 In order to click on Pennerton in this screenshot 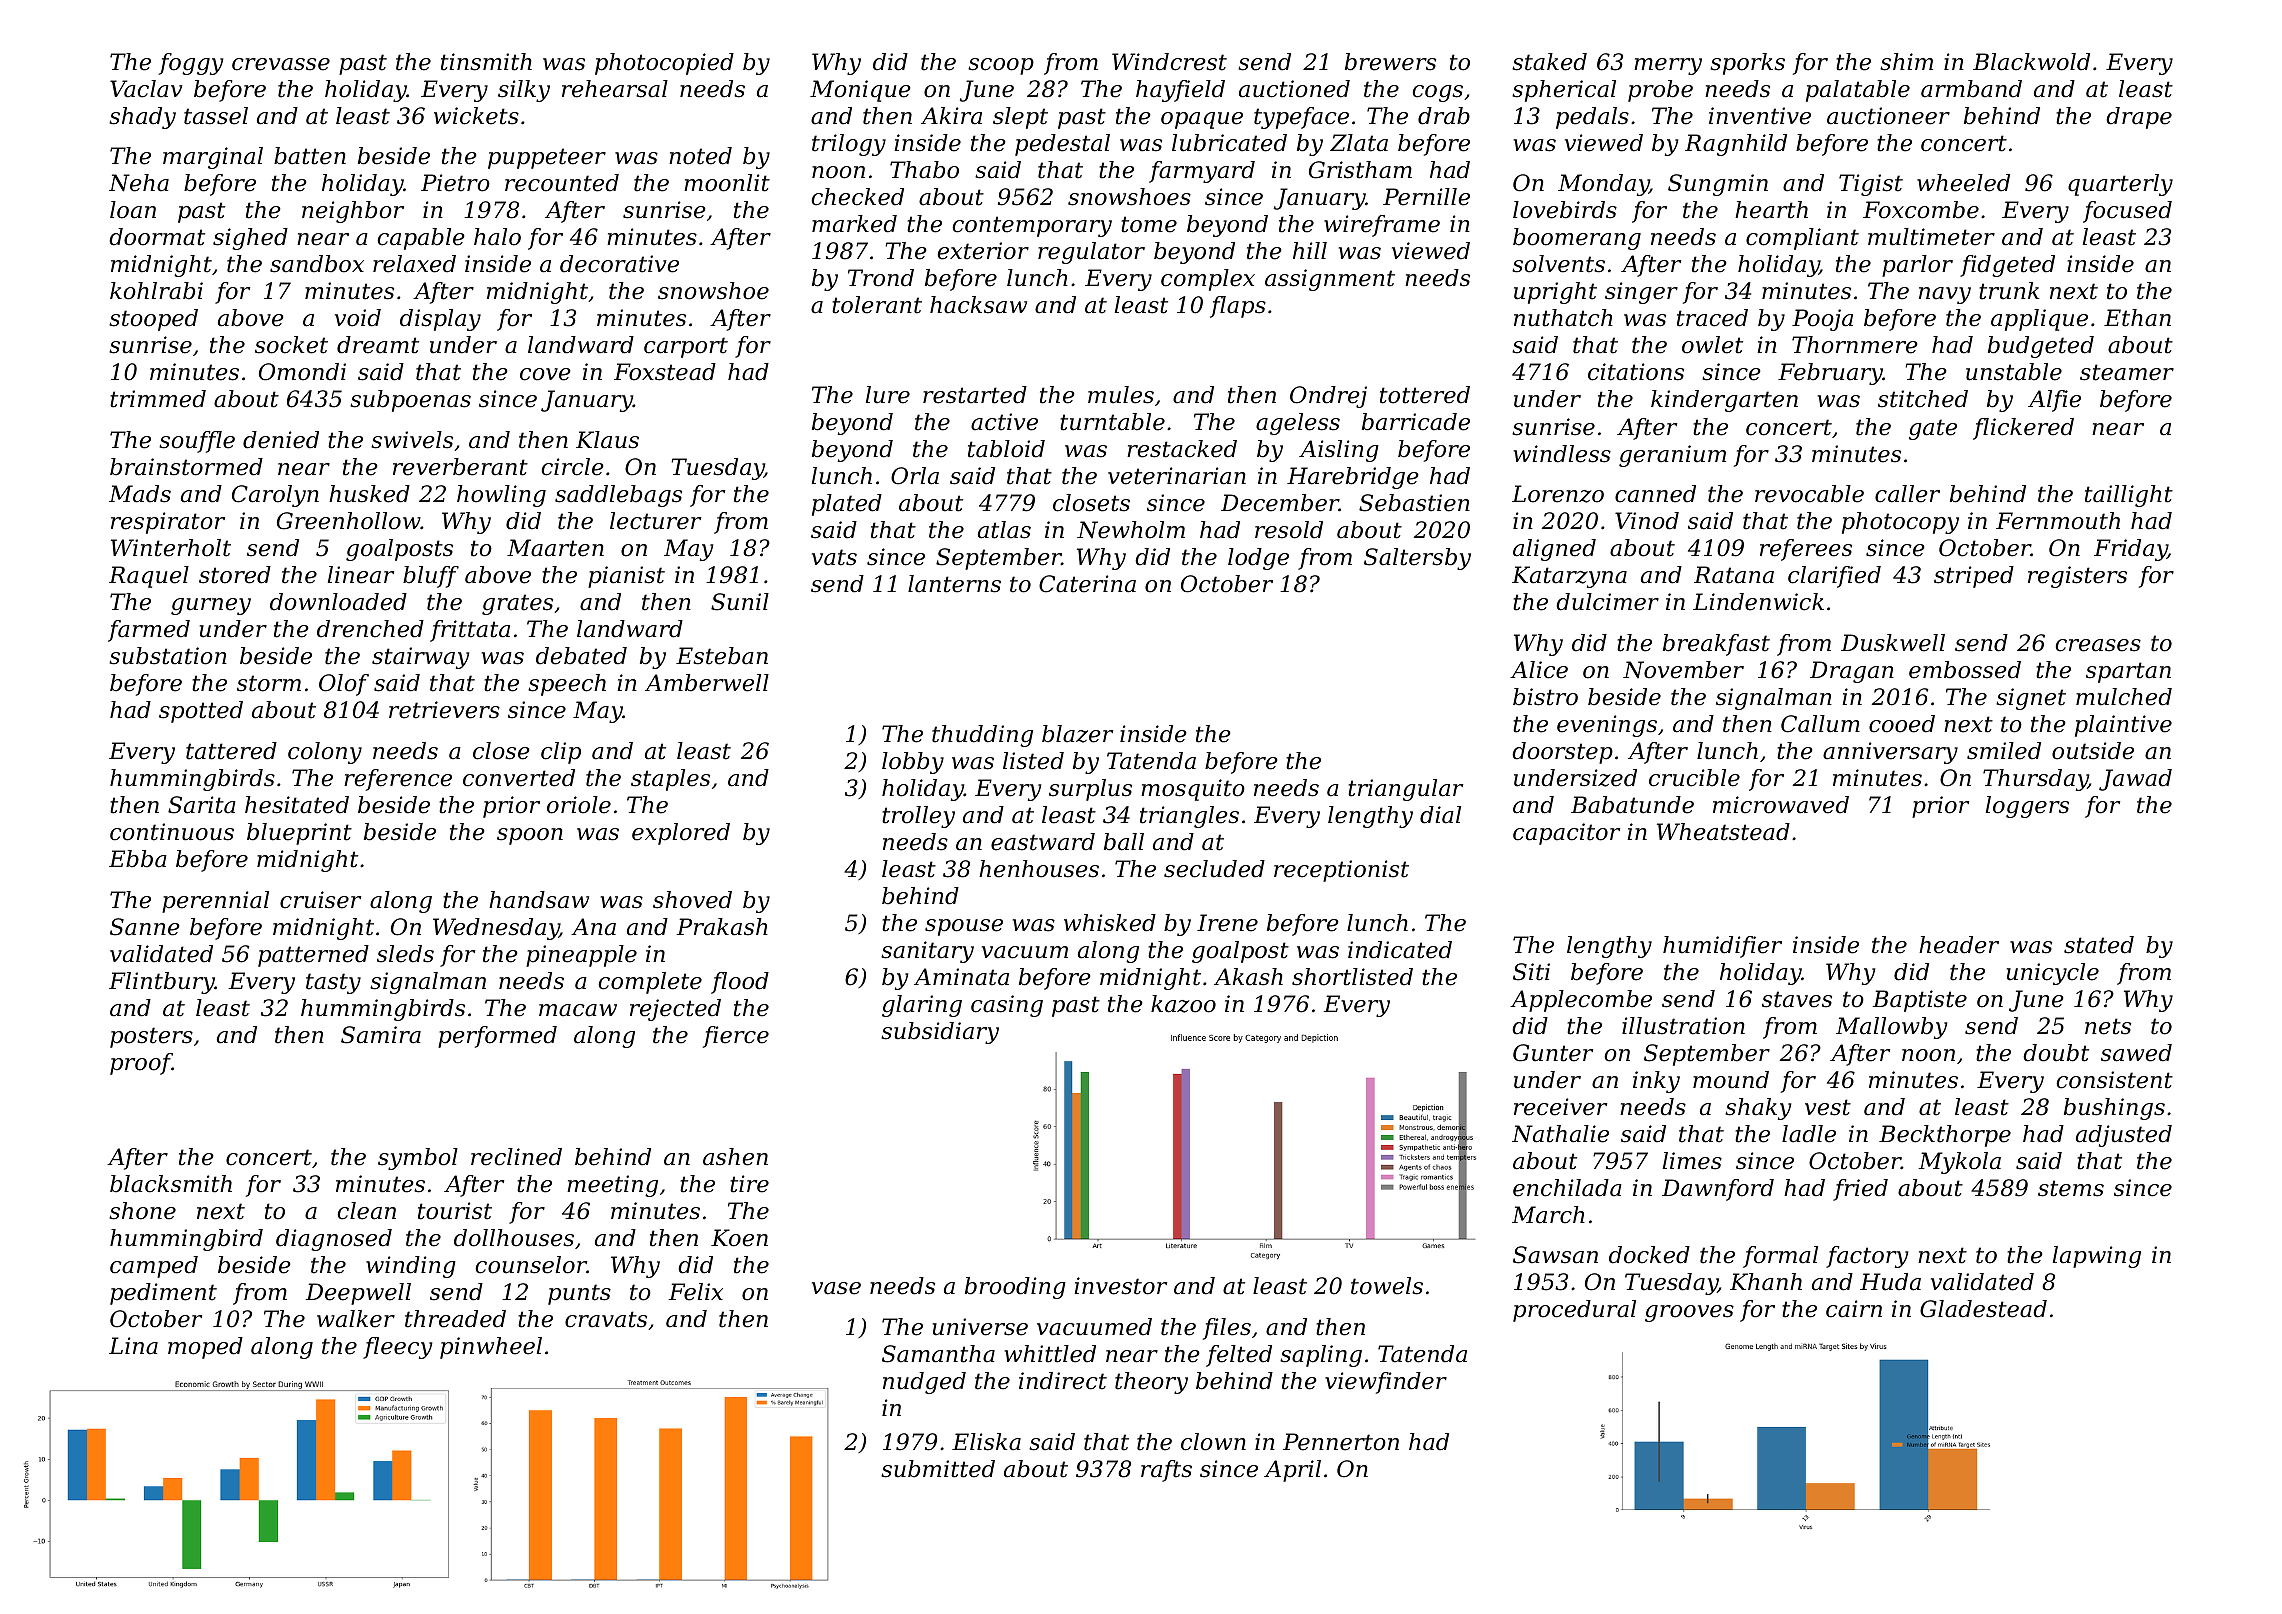, I will do `click(1341, 1442)`.
